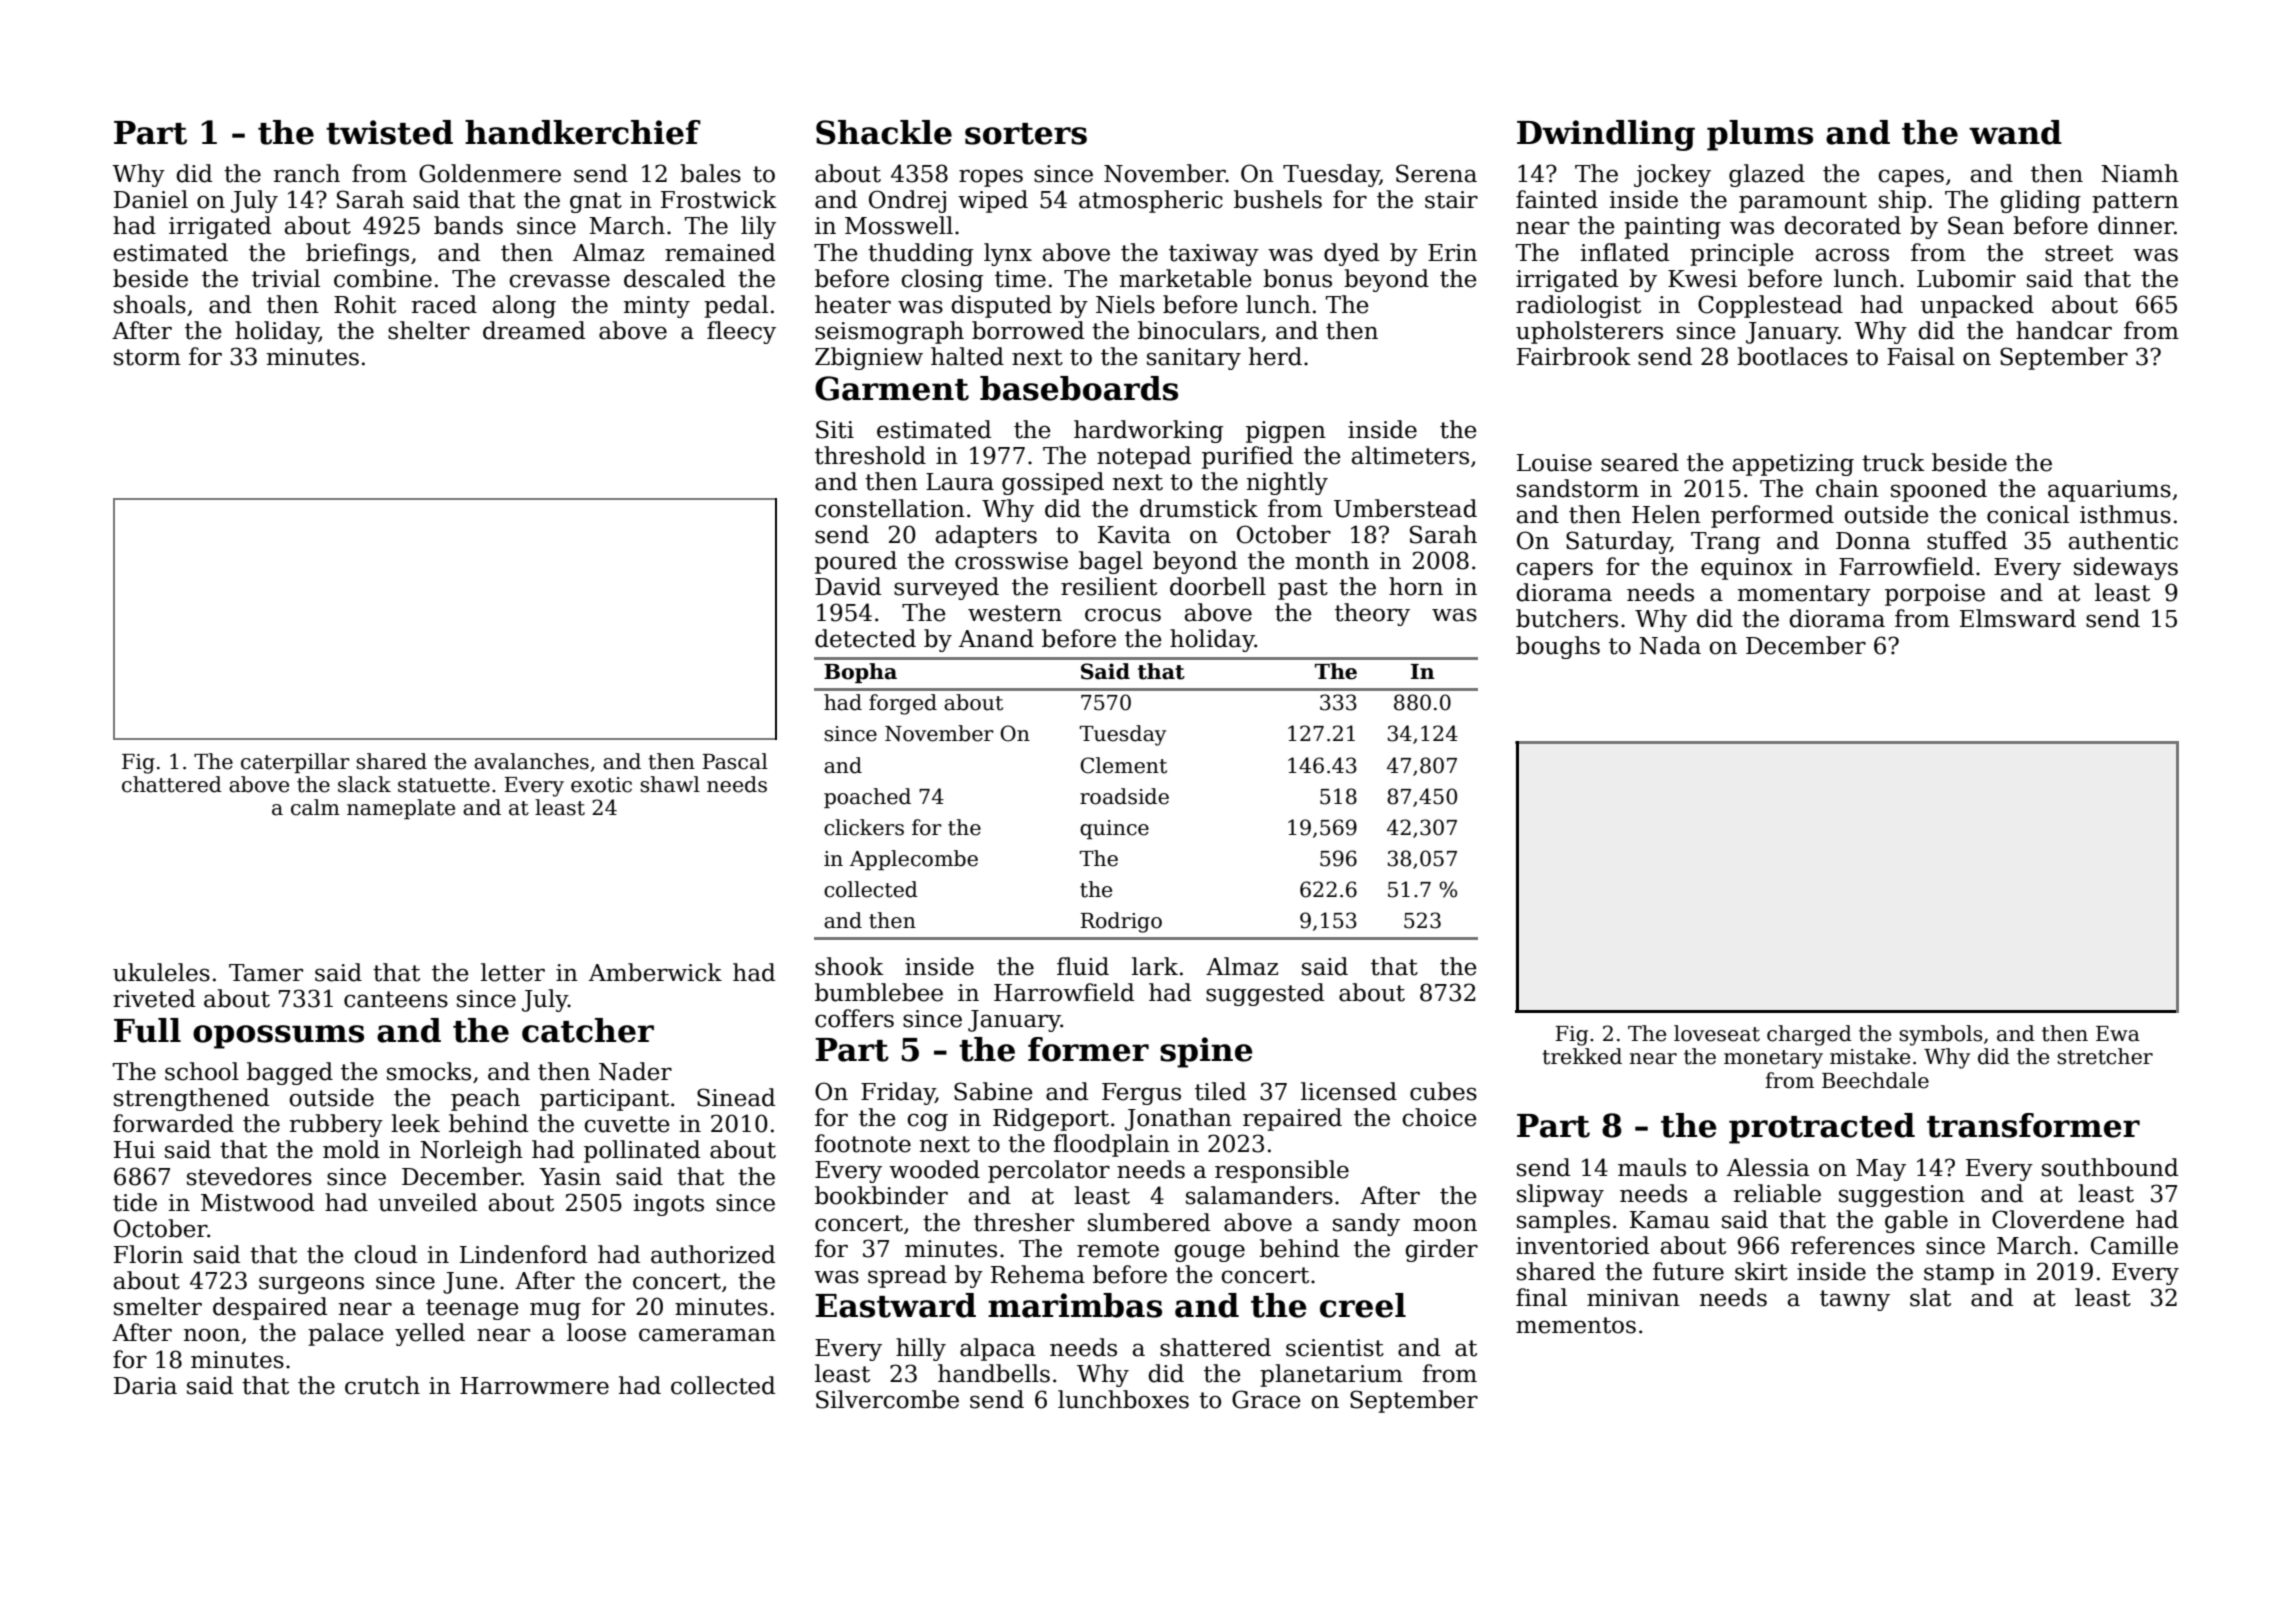 Image resolution: width=2292 pixels, height=1620 pixels. Describe the element at coordinates (1940, 1035) in the screenshot. I see `symbols` at that location.
